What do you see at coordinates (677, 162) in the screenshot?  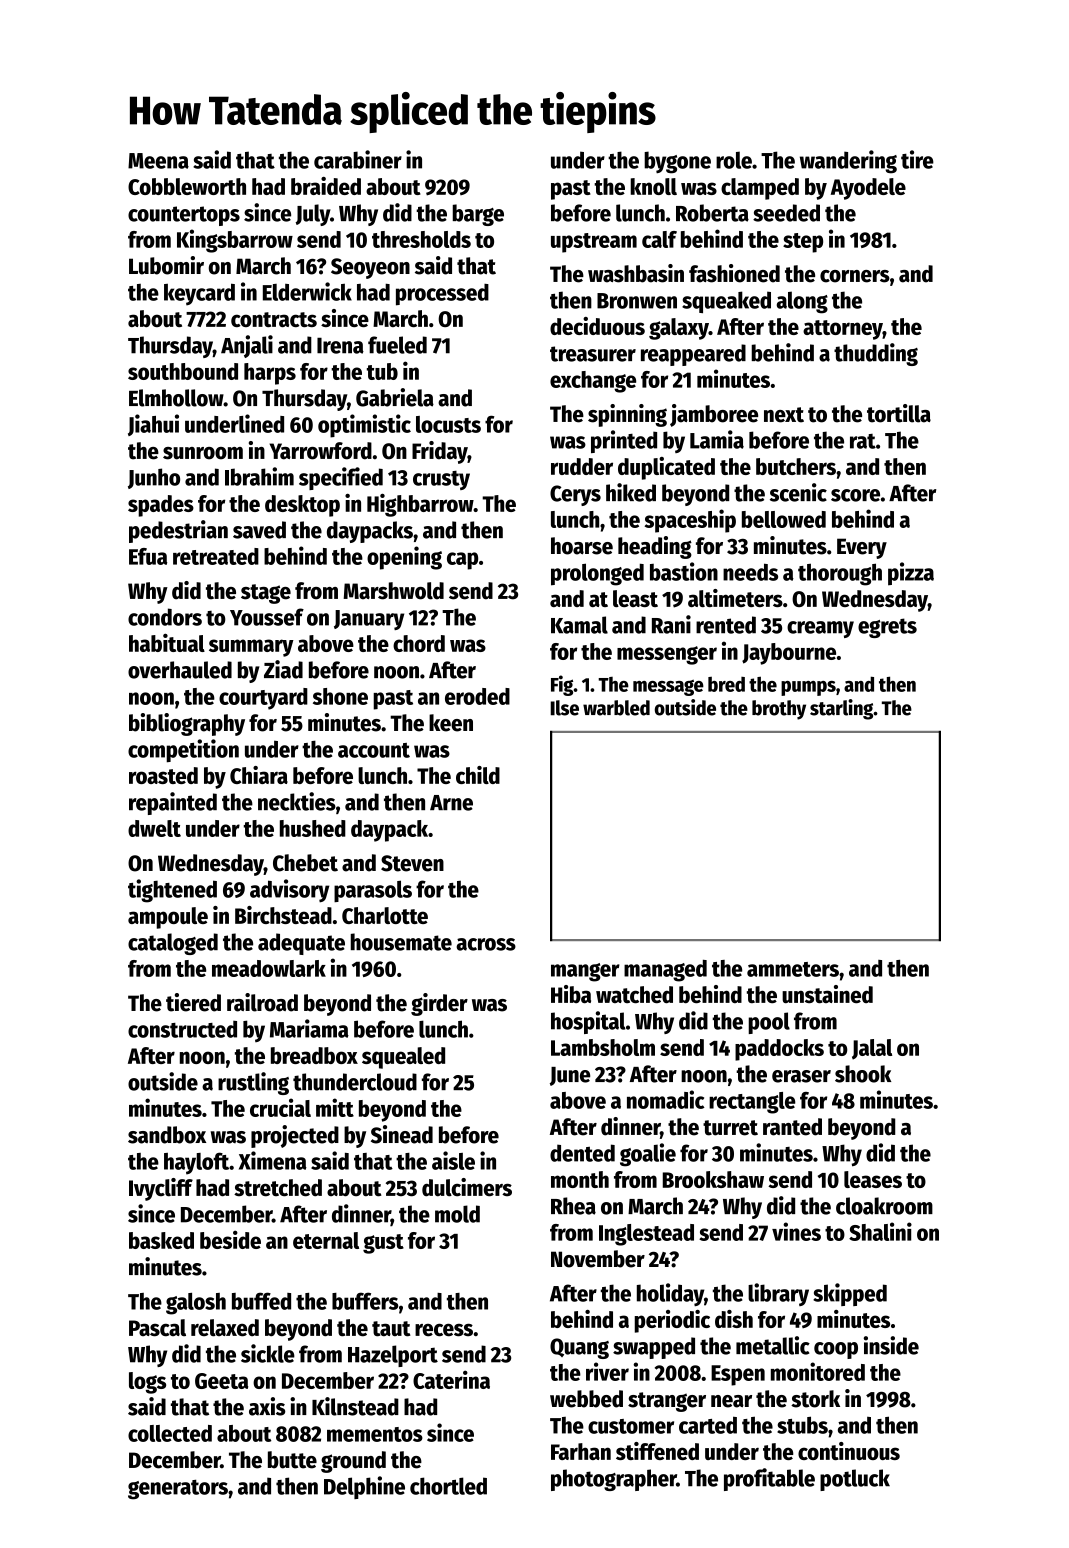 I see `bygone` at bounding box center [677, 162].
